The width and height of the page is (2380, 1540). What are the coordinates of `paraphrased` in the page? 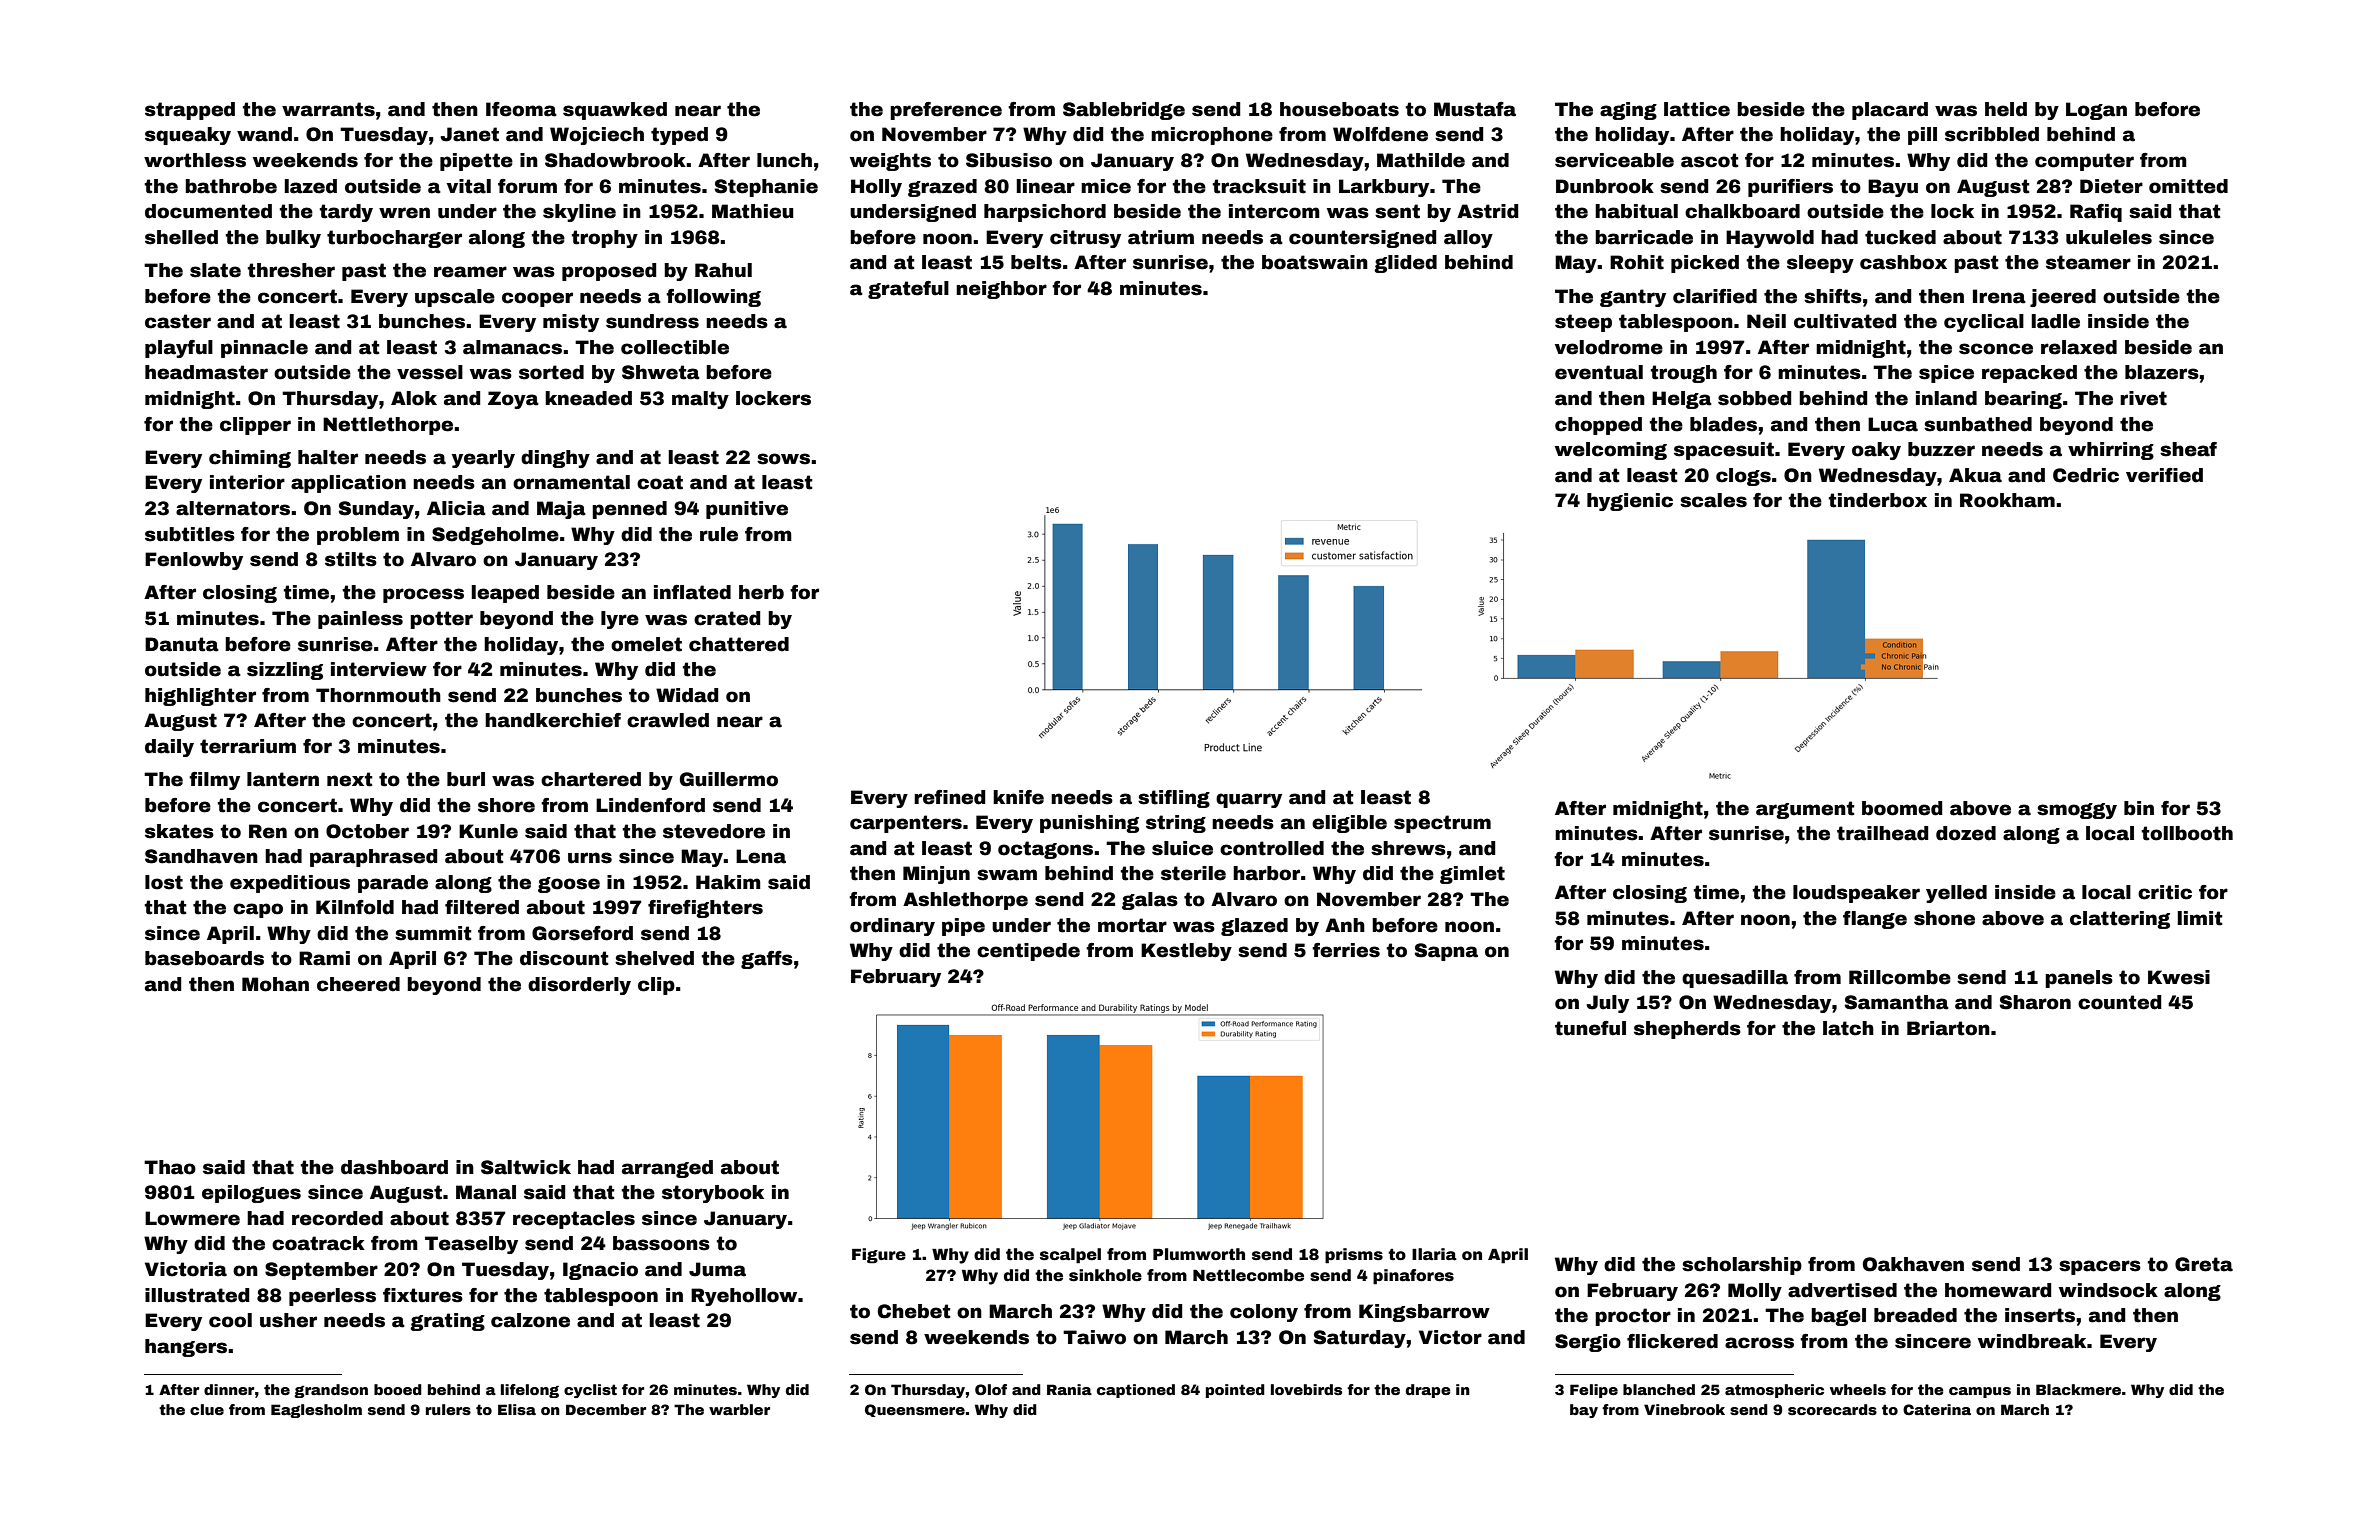 It's located at (374, 858).
